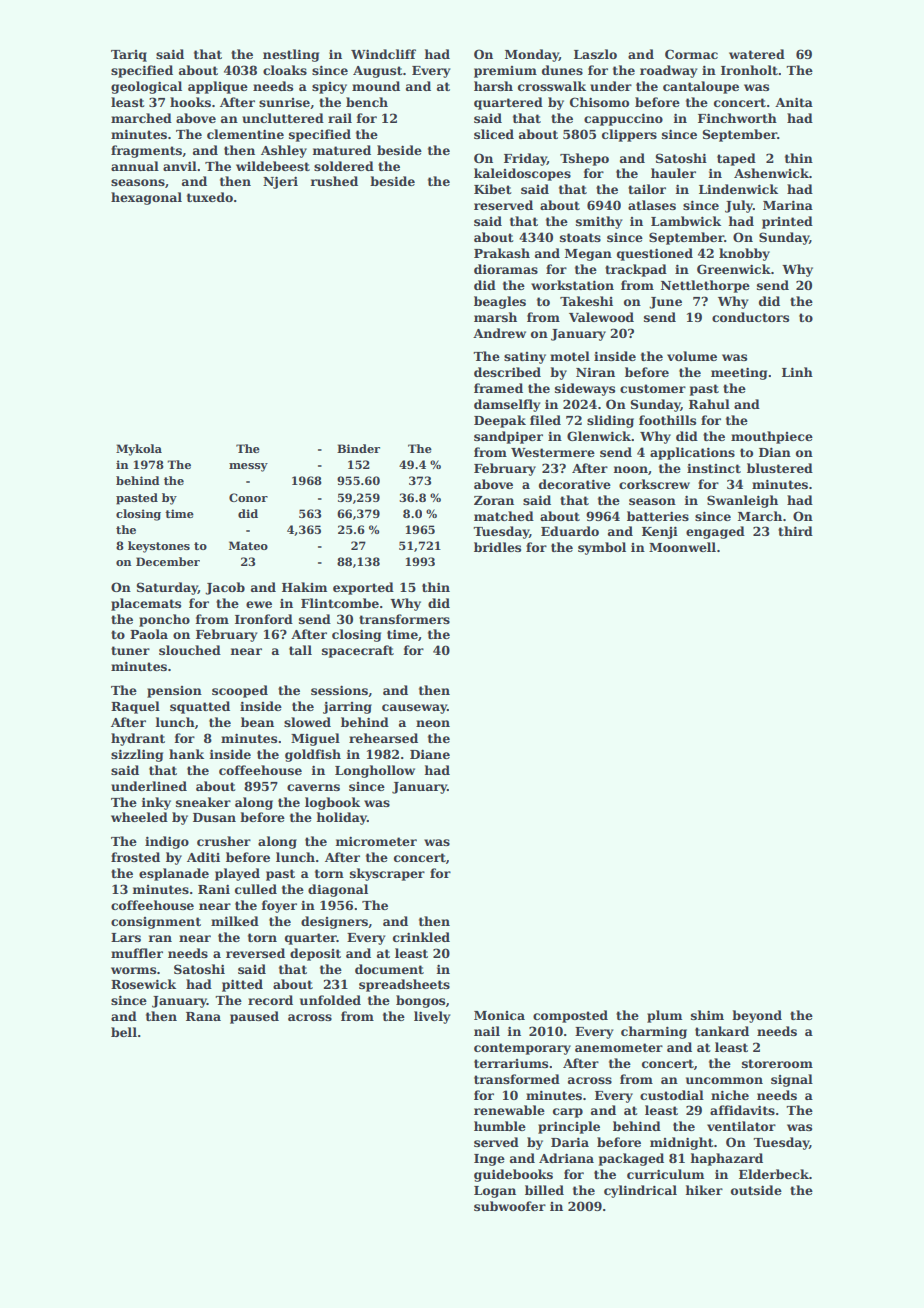  I want to click on Takeshi, so click(586, 301).
